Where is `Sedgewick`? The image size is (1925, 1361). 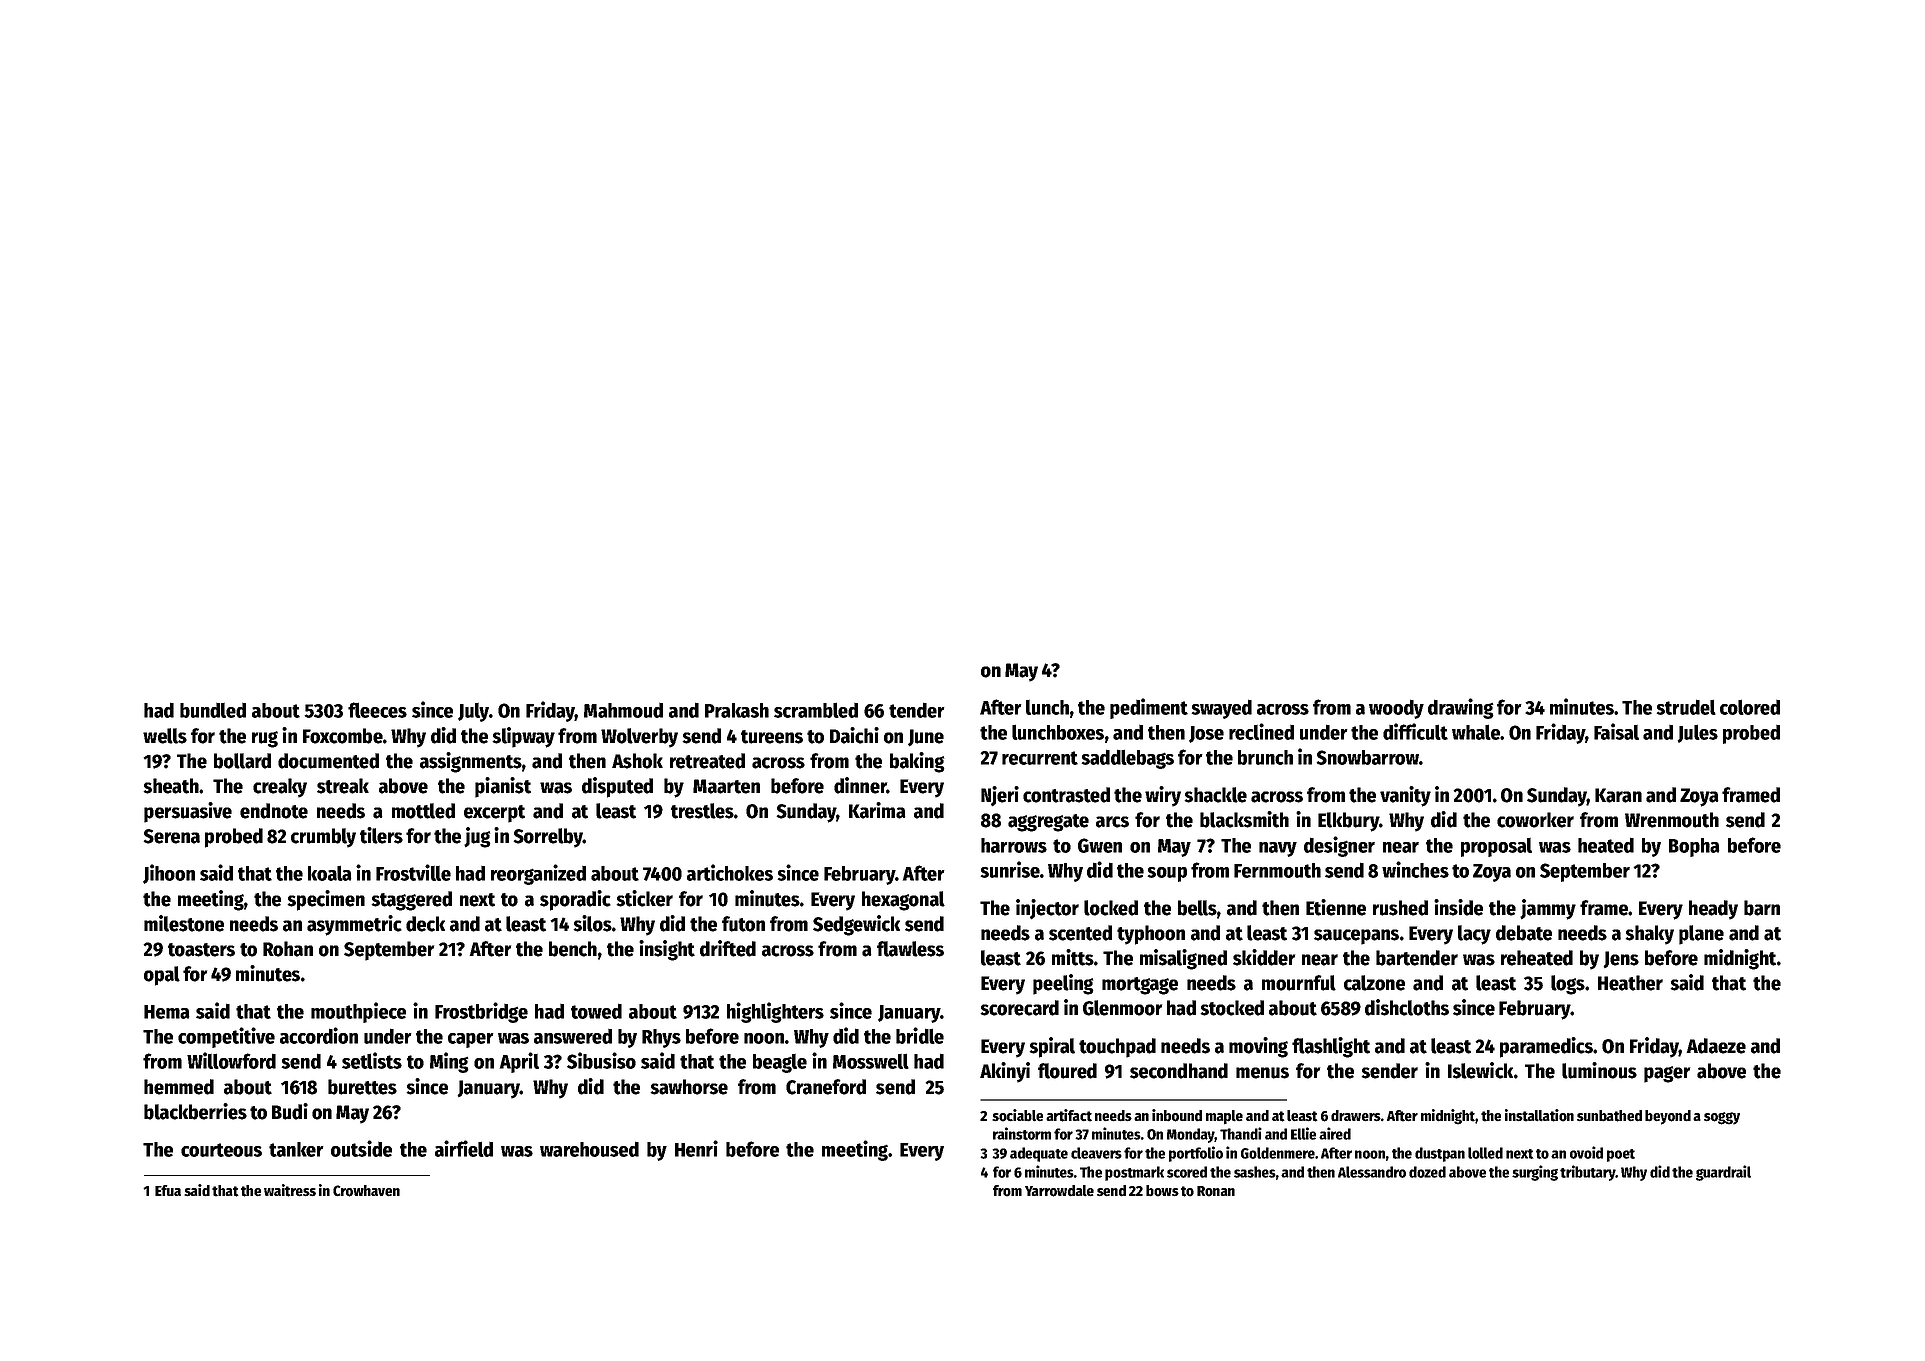
Sedgewick is located at coordinates (856, 925).
